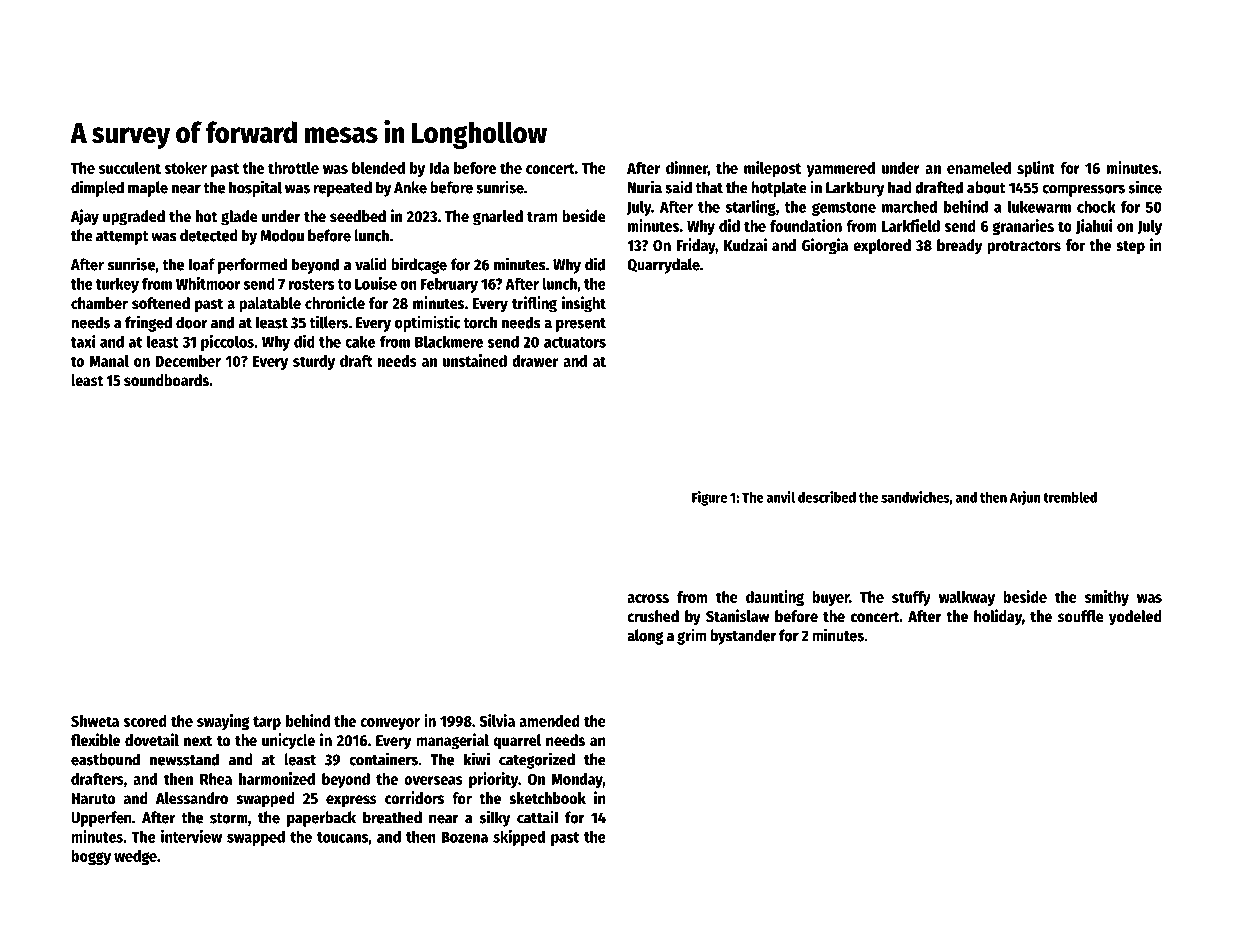 This image has height=952, width=1233. I want to click on present, so click(581, 325).
